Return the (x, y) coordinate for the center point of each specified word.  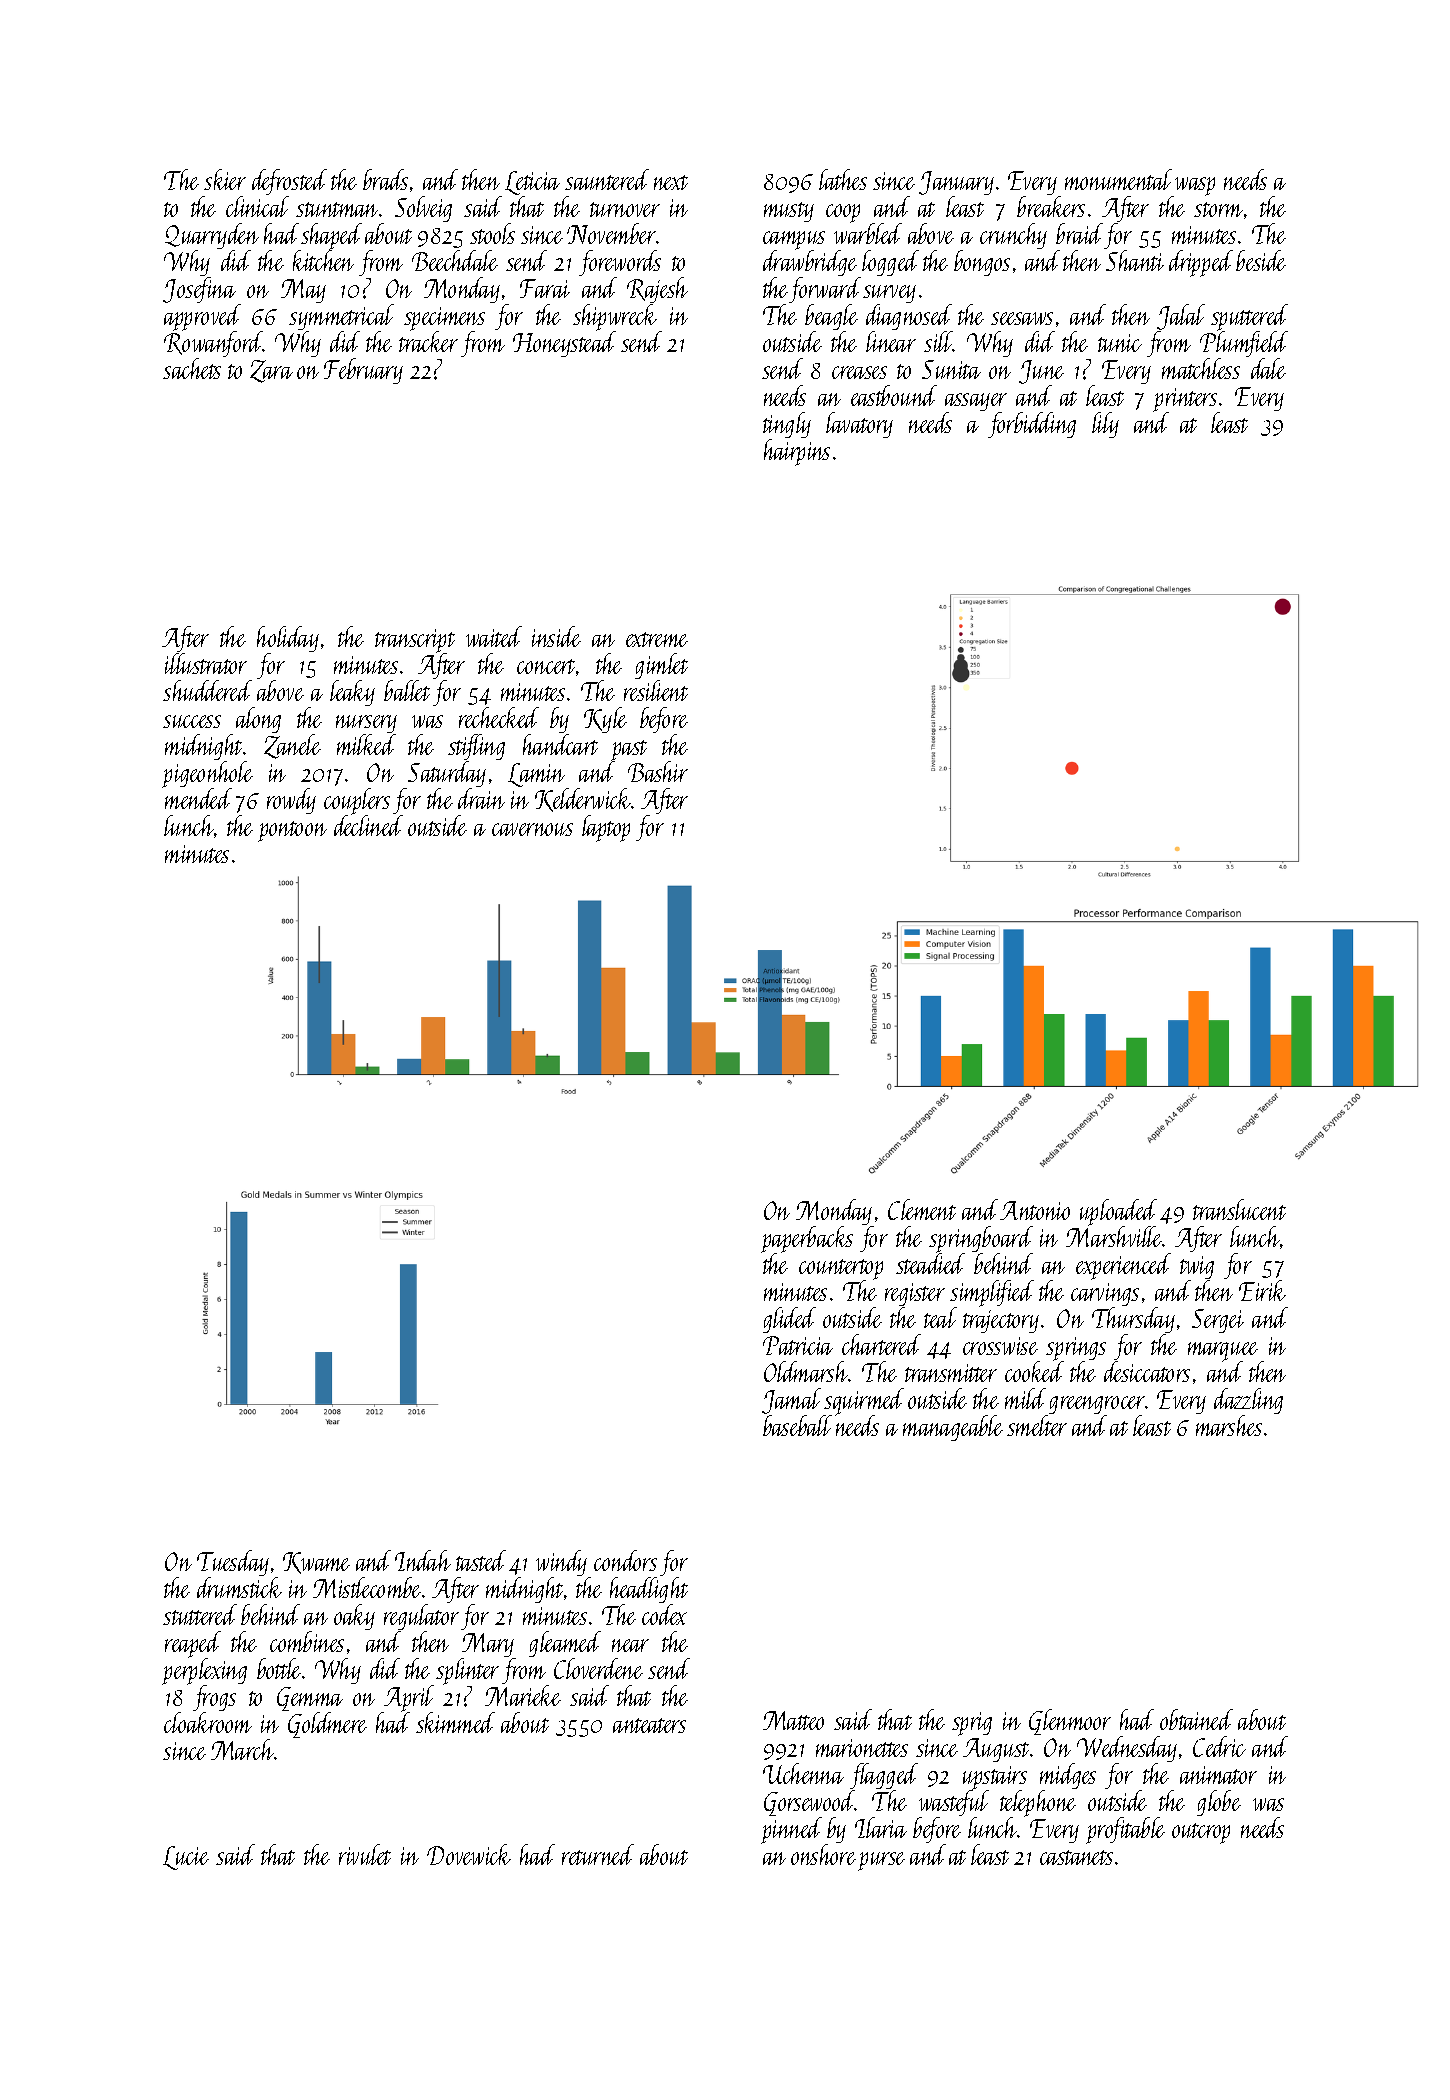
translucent (1239, 1209)
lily (1105, 425)
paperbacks (807, 1239)
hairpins (797, 452)
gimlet (661, 666)
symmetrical (341, 317)
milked (366, 744)
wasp (1195, 186)
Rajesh (657, 290)
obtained (1196, 1719)
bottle (279, 1668)
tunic (1120, 343)
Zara (271, 371)
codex (664, 1614)
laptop (606, 828)
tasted (481, 1560)
